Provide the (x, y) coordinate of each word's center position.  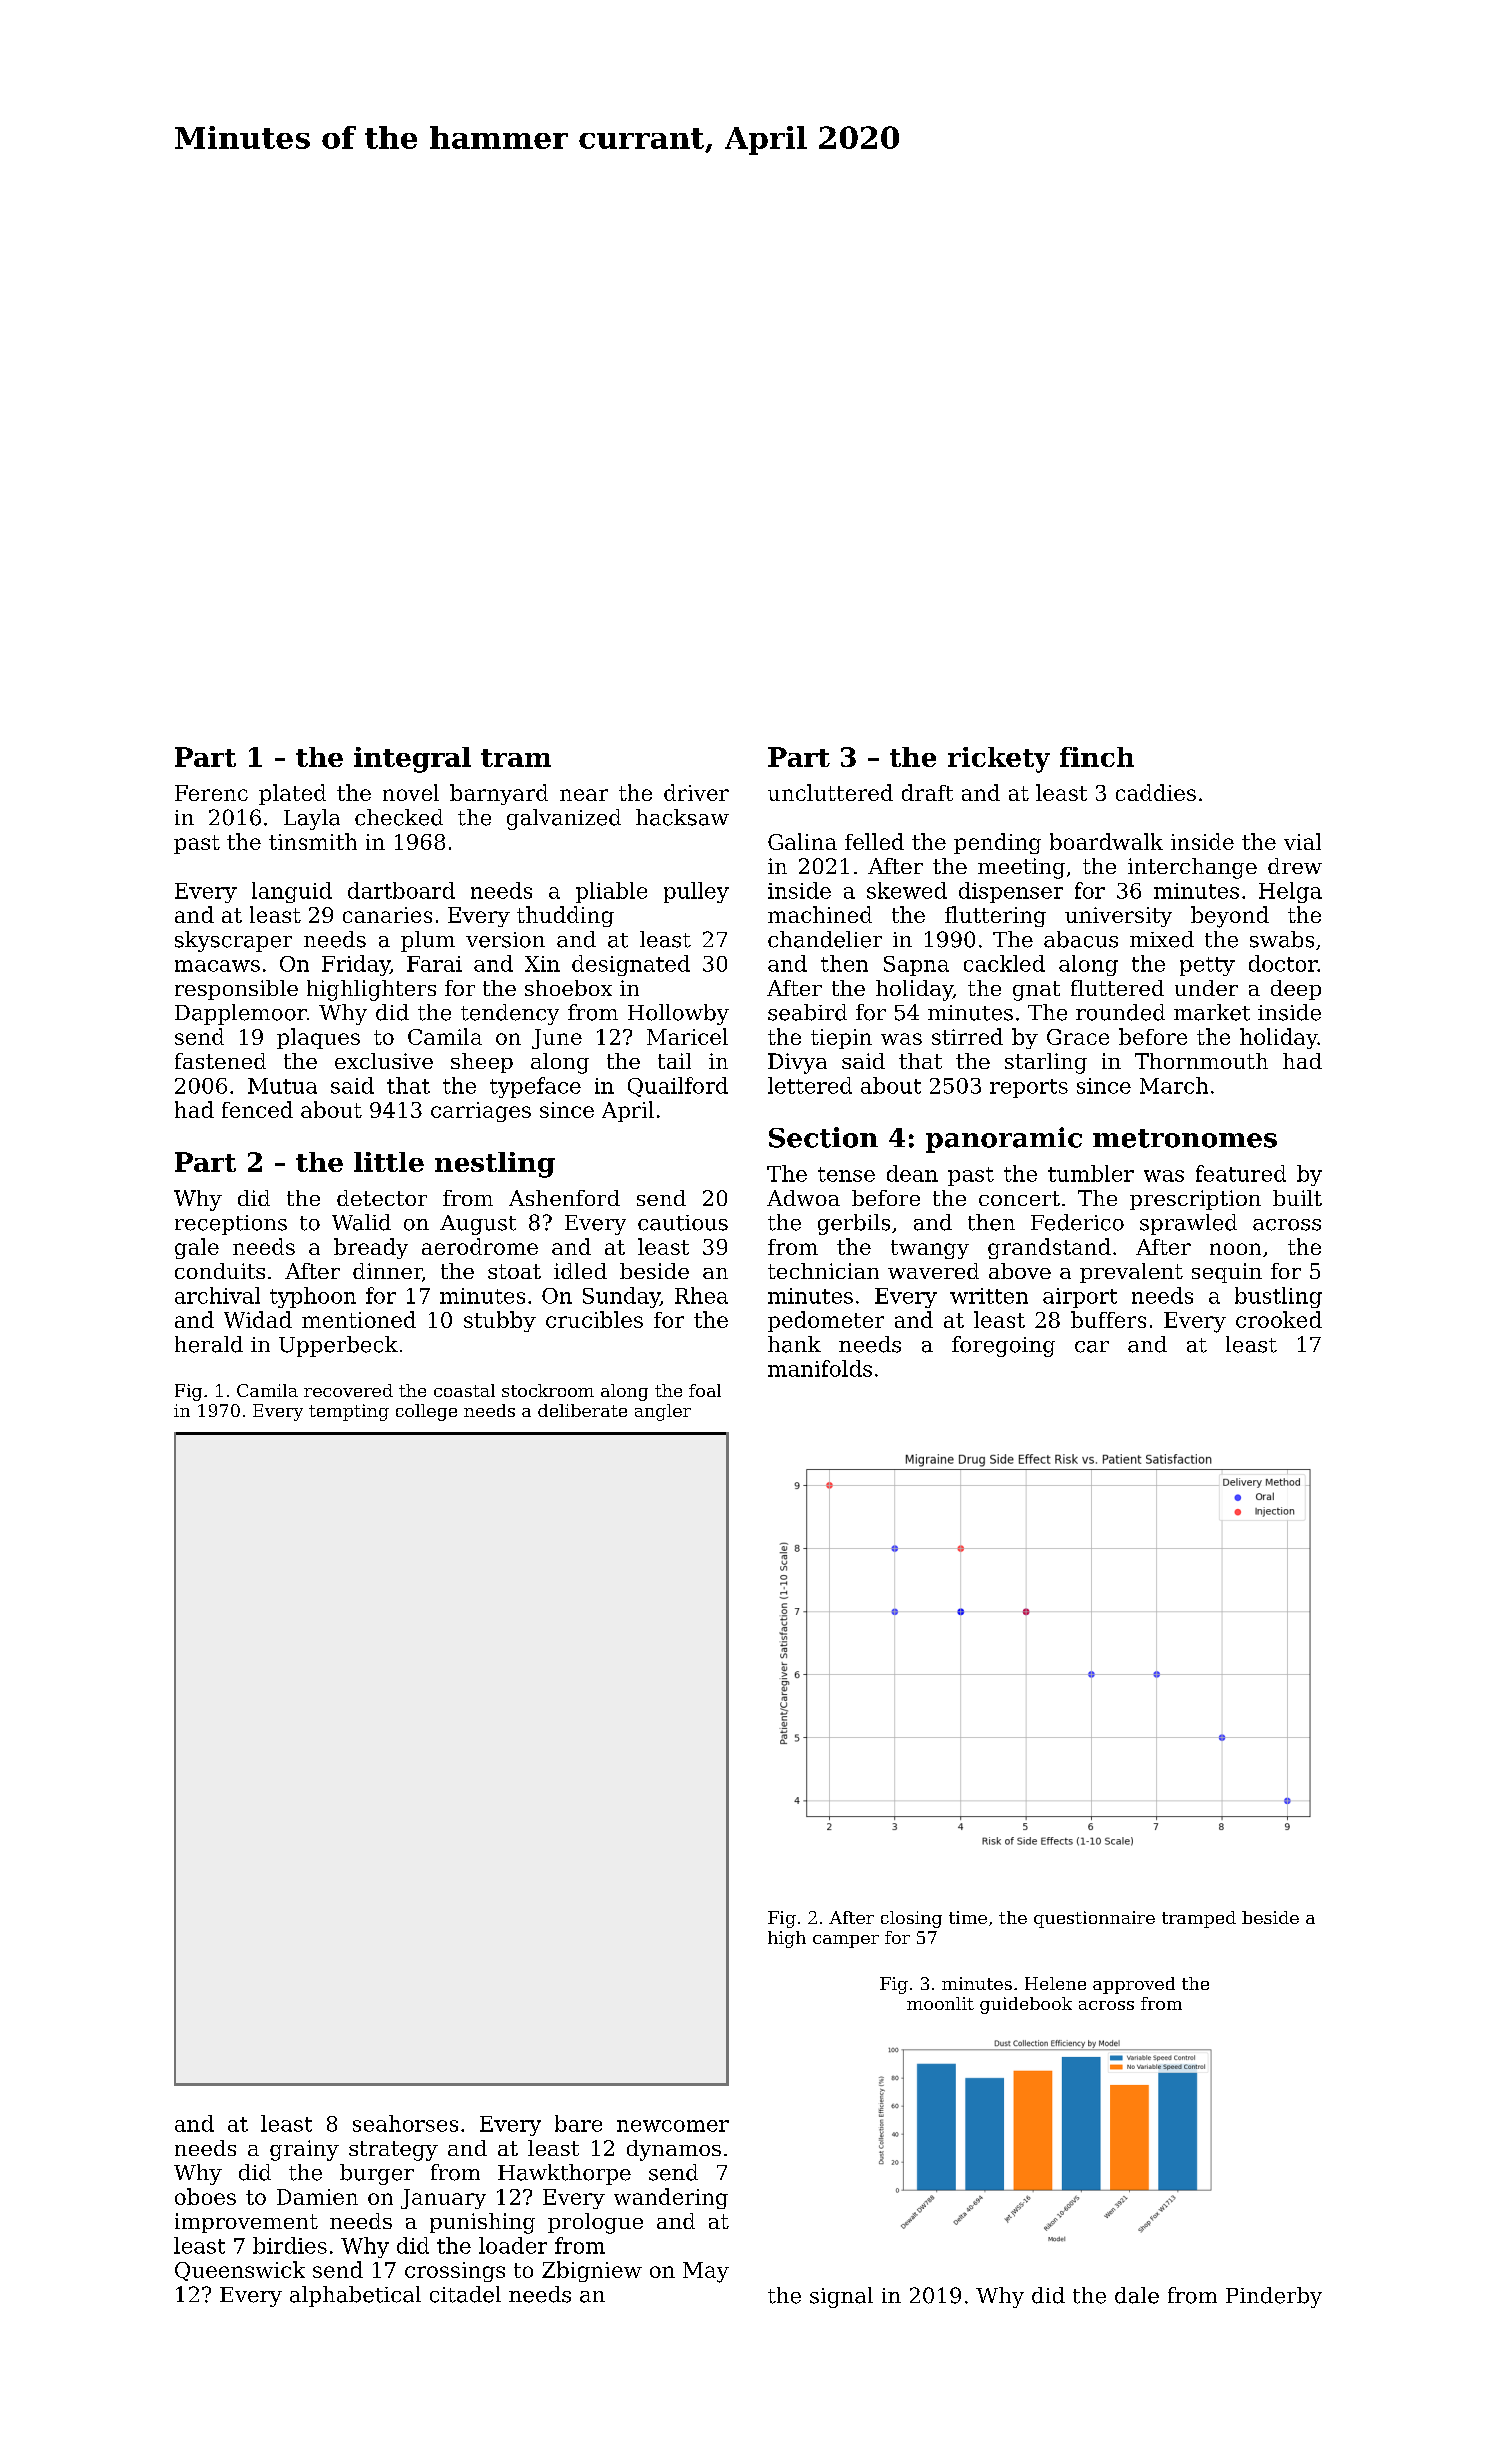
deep (1296, 990)
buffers (1108, 1319)
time (968, 1917)
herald (209, 1344)
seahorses (405, 2123)
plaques (318, 1038)
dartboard (401, 890)
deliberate (582, 1410)
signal (841, 2297)
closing (911, 1919)
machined (820, 914)
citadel (465, 2294)
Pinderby (1274, 2297)
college (426, 1412)
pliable (611, 892)
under (1206, 988)
